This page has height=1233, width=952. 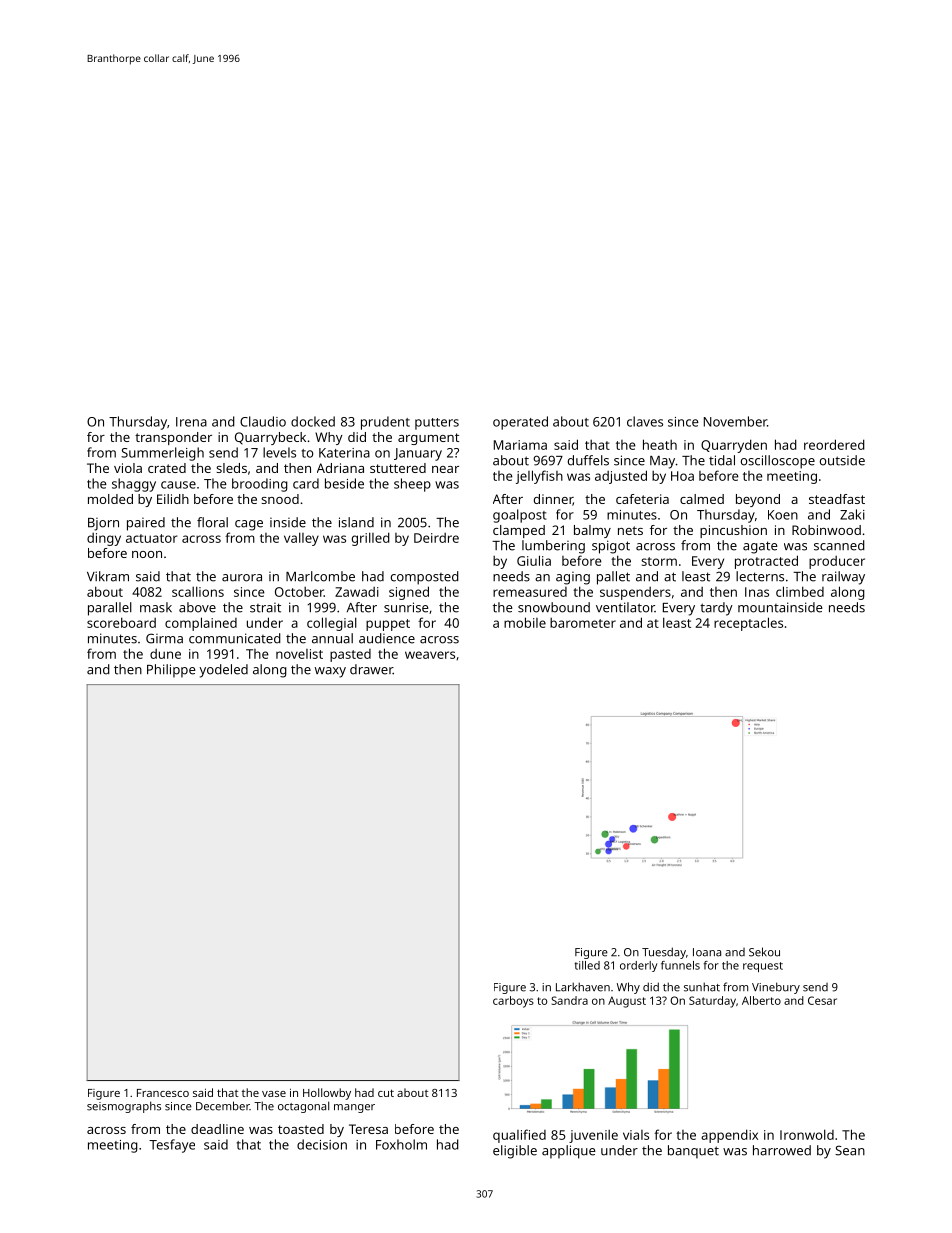 What do you see at coordinates (430, 655) in the page?
I see `weavers` at bounding box center [430, 655].
